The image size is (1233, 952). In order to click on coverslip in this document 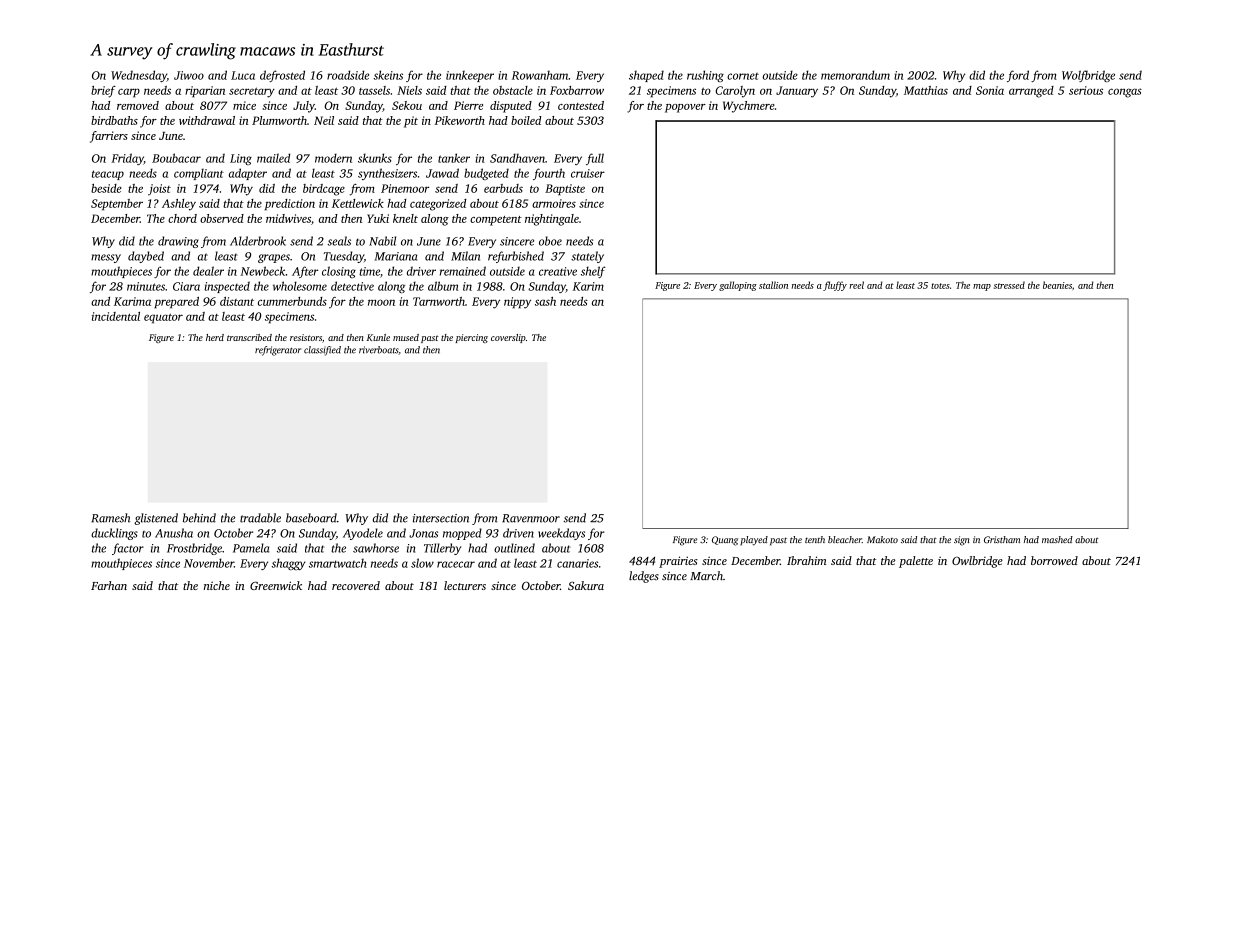, I will do `click(508, 338)`.
